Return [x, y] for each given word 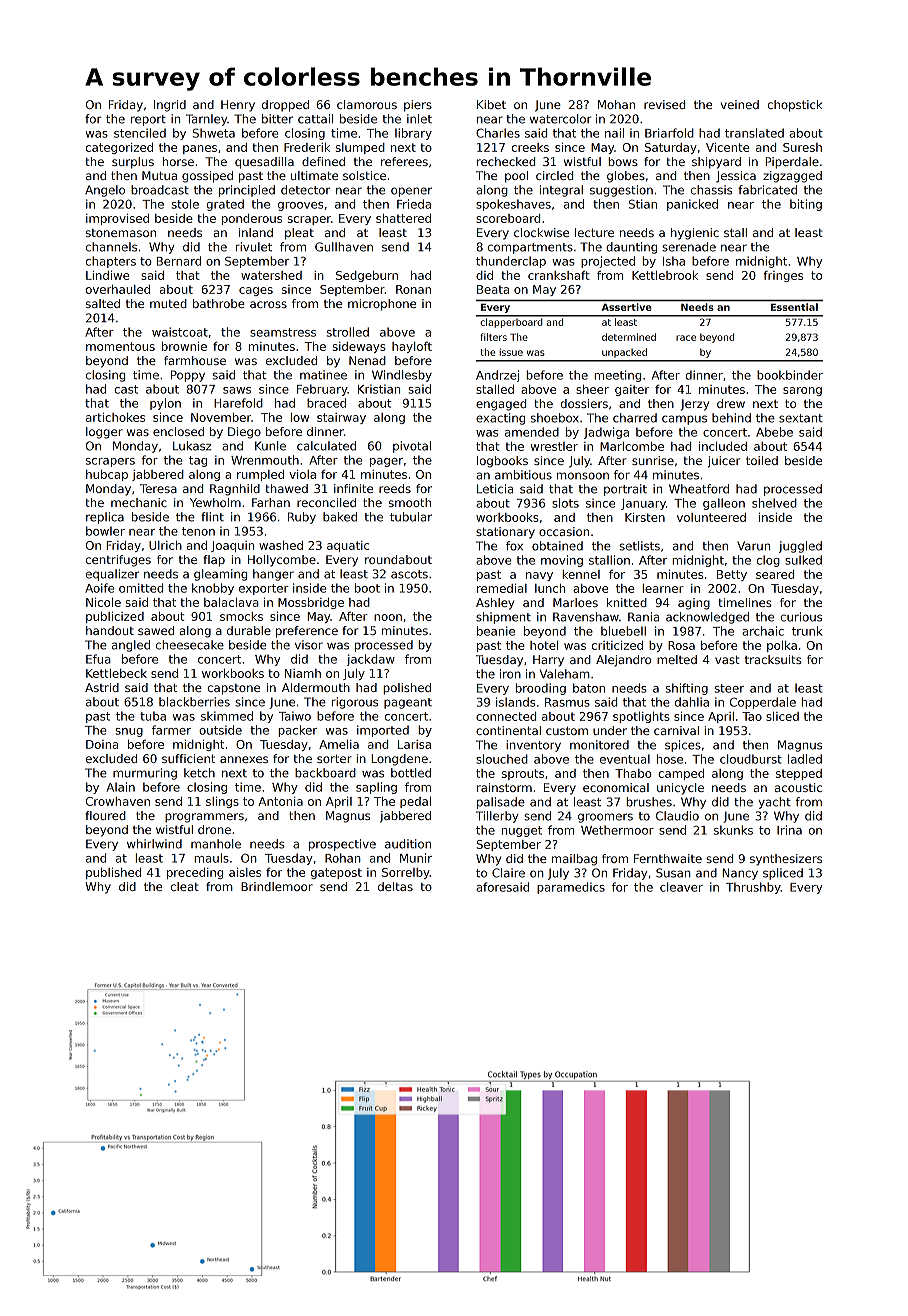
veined [740, 104]
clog [768, 561]
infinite [353, 488]
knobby [213, 589]
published [113, 873]
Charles [498, 133]
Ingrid [170, 106]
